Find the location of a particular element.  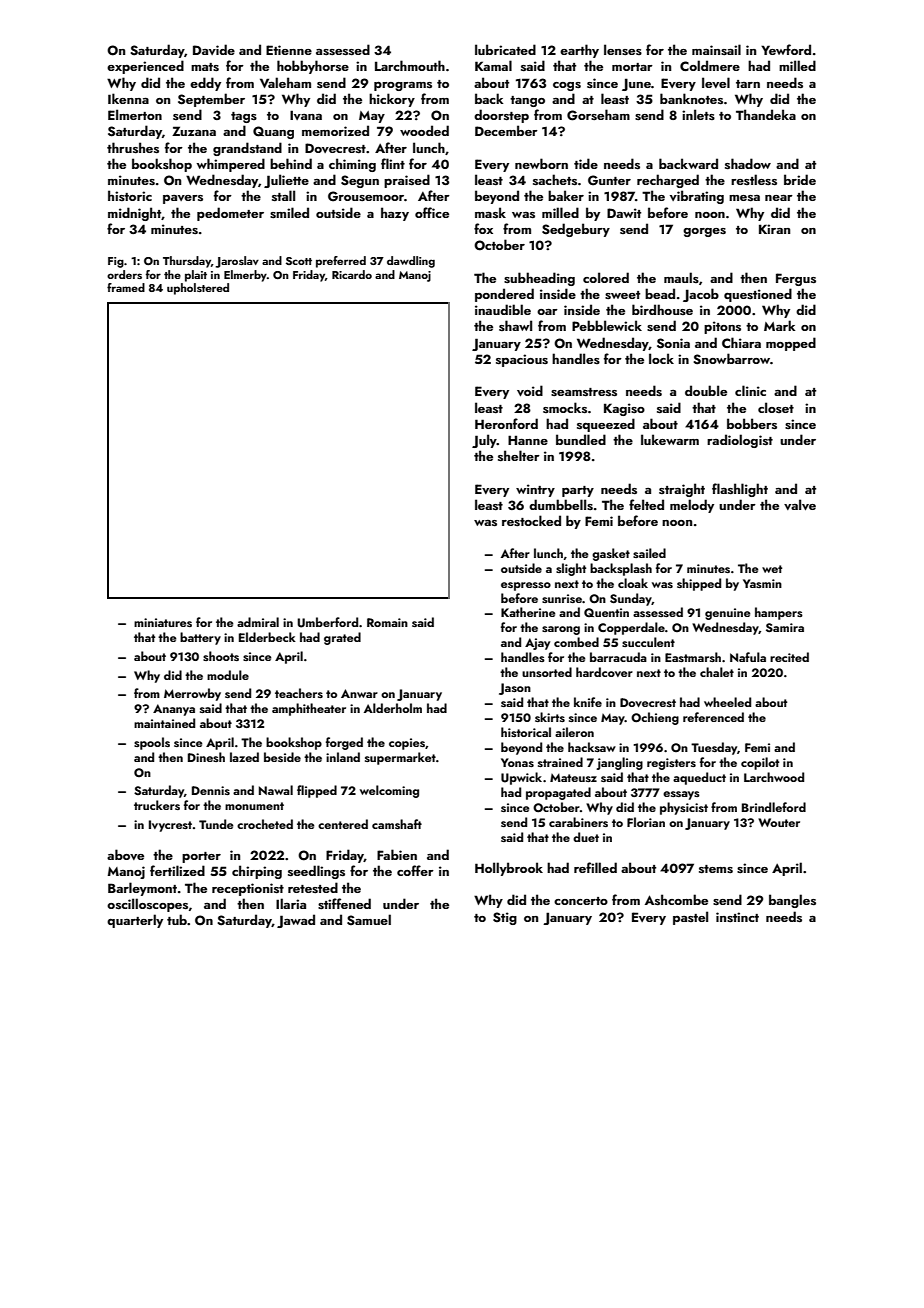

Katherine is located at coordinates (528, 612).
